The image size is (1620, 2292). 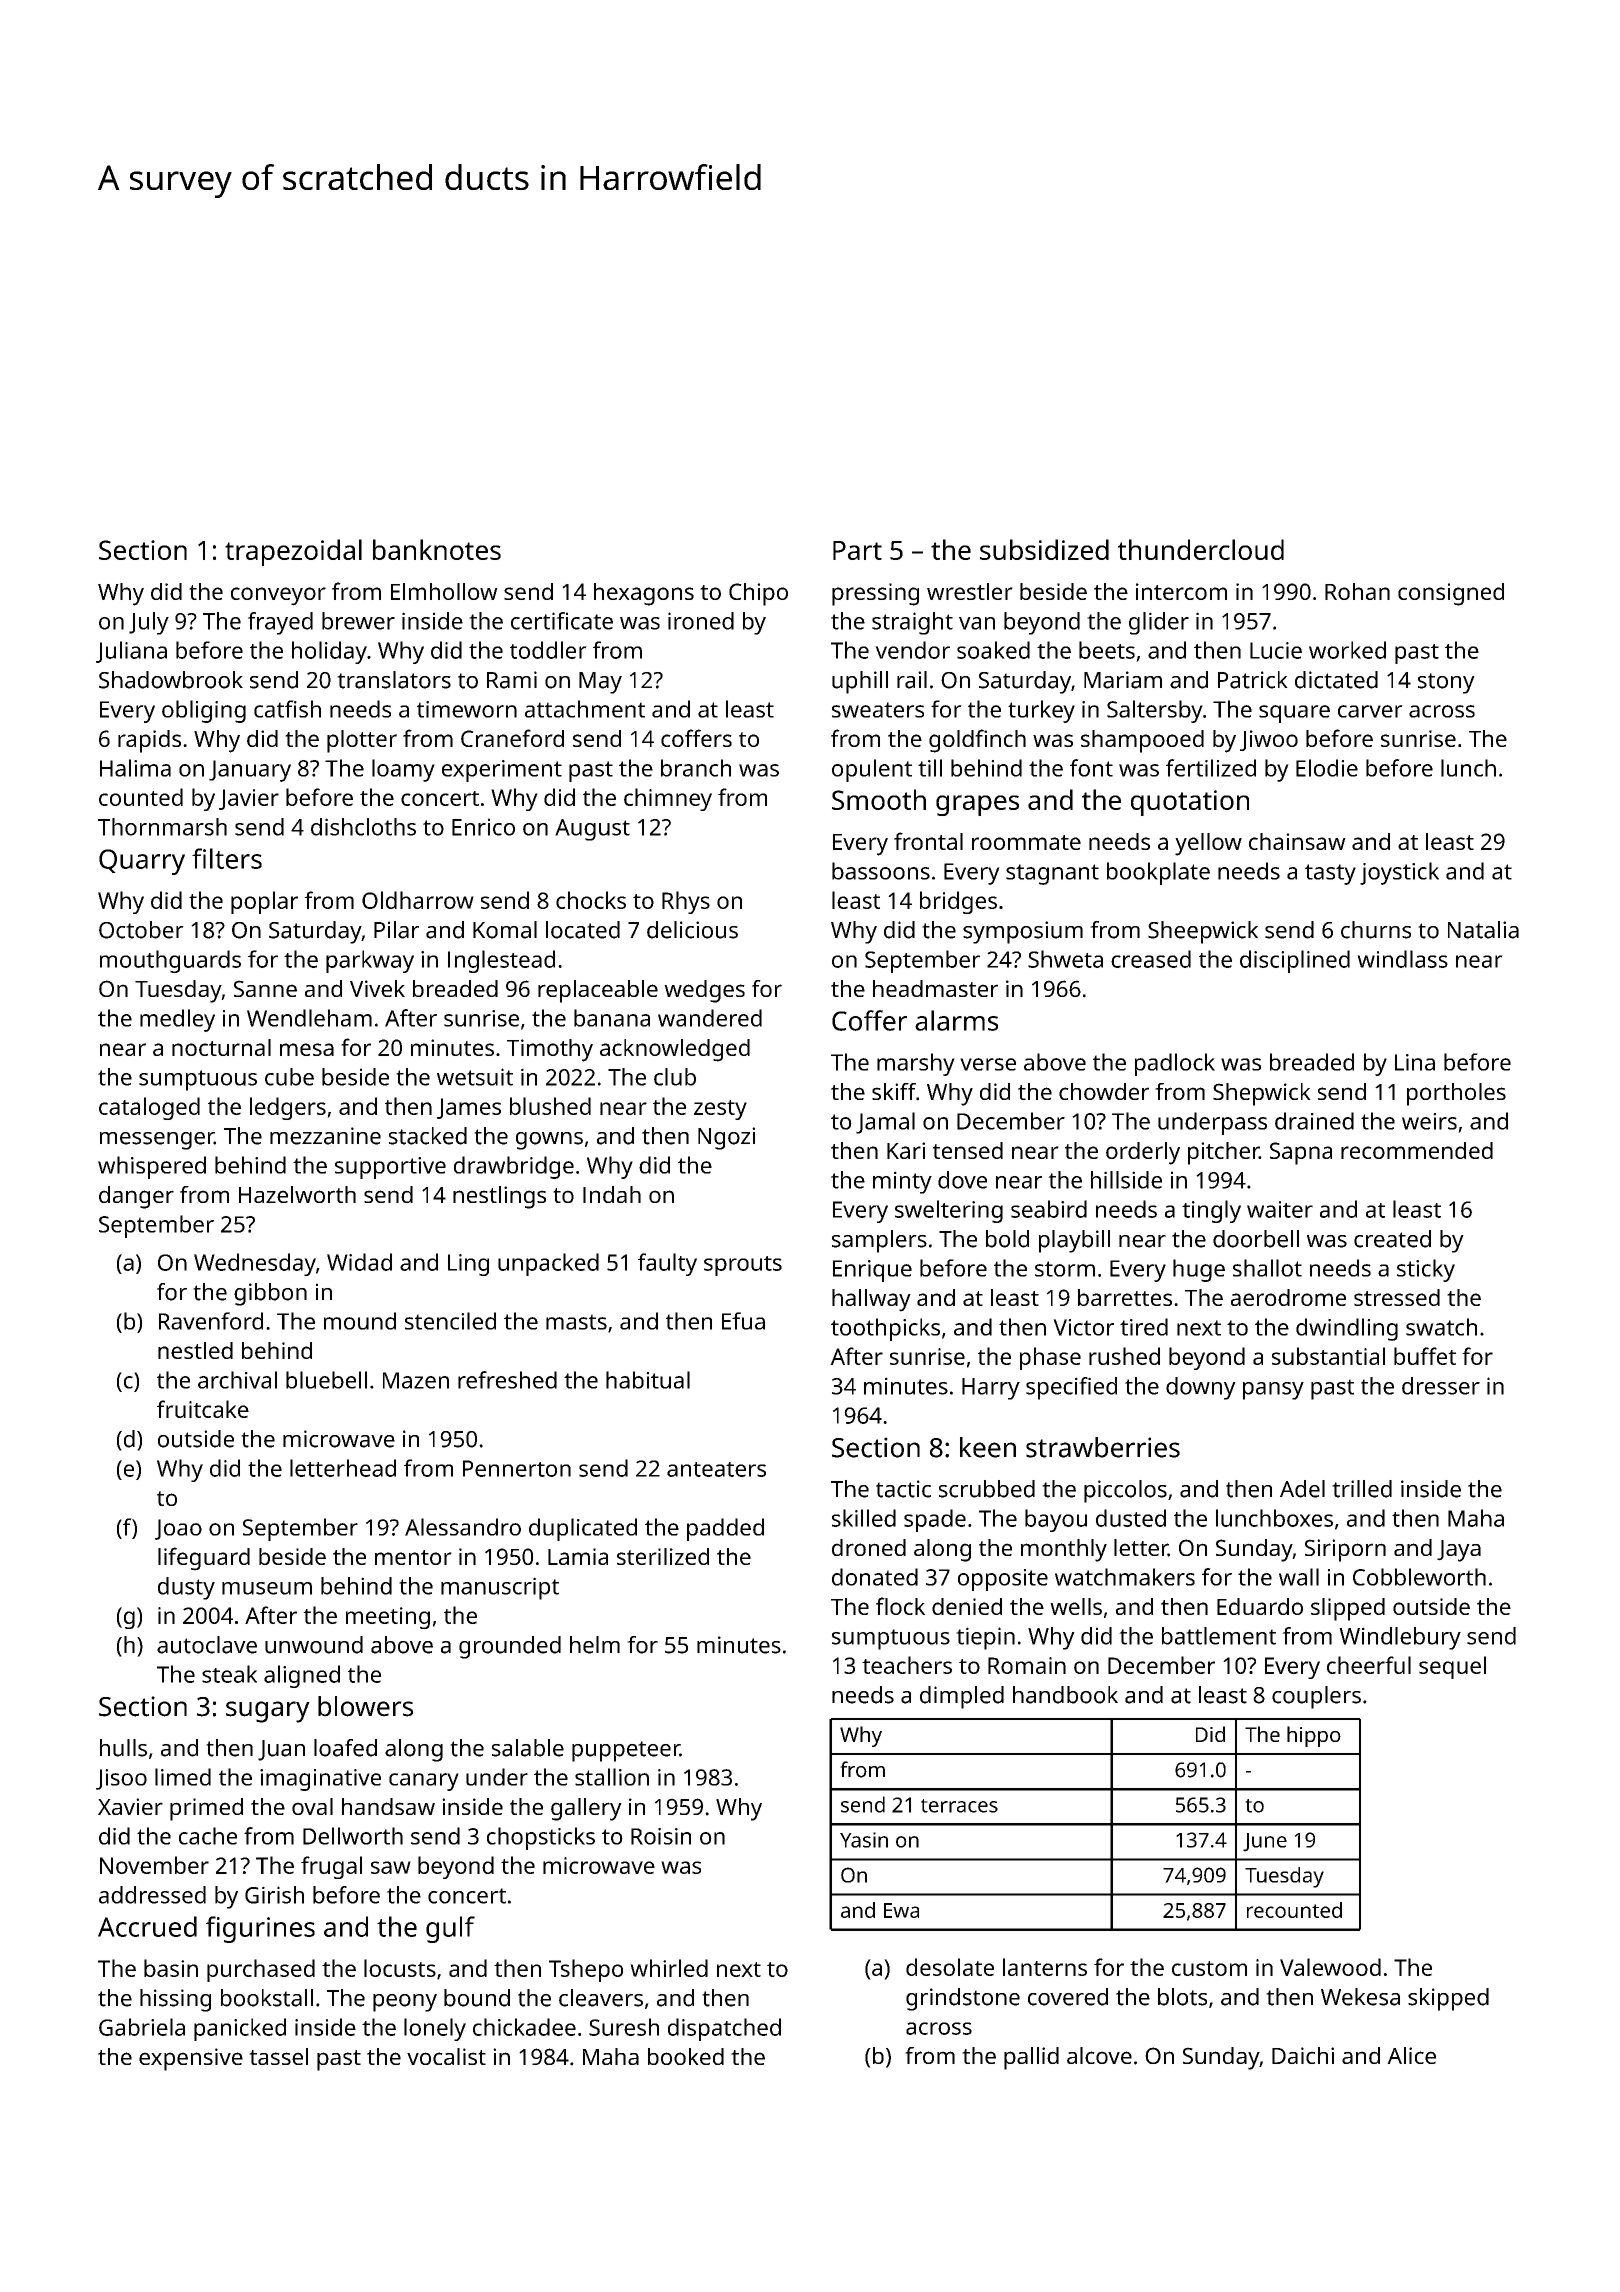 I want to click on Rohan, so click(x=1357, y=591).
